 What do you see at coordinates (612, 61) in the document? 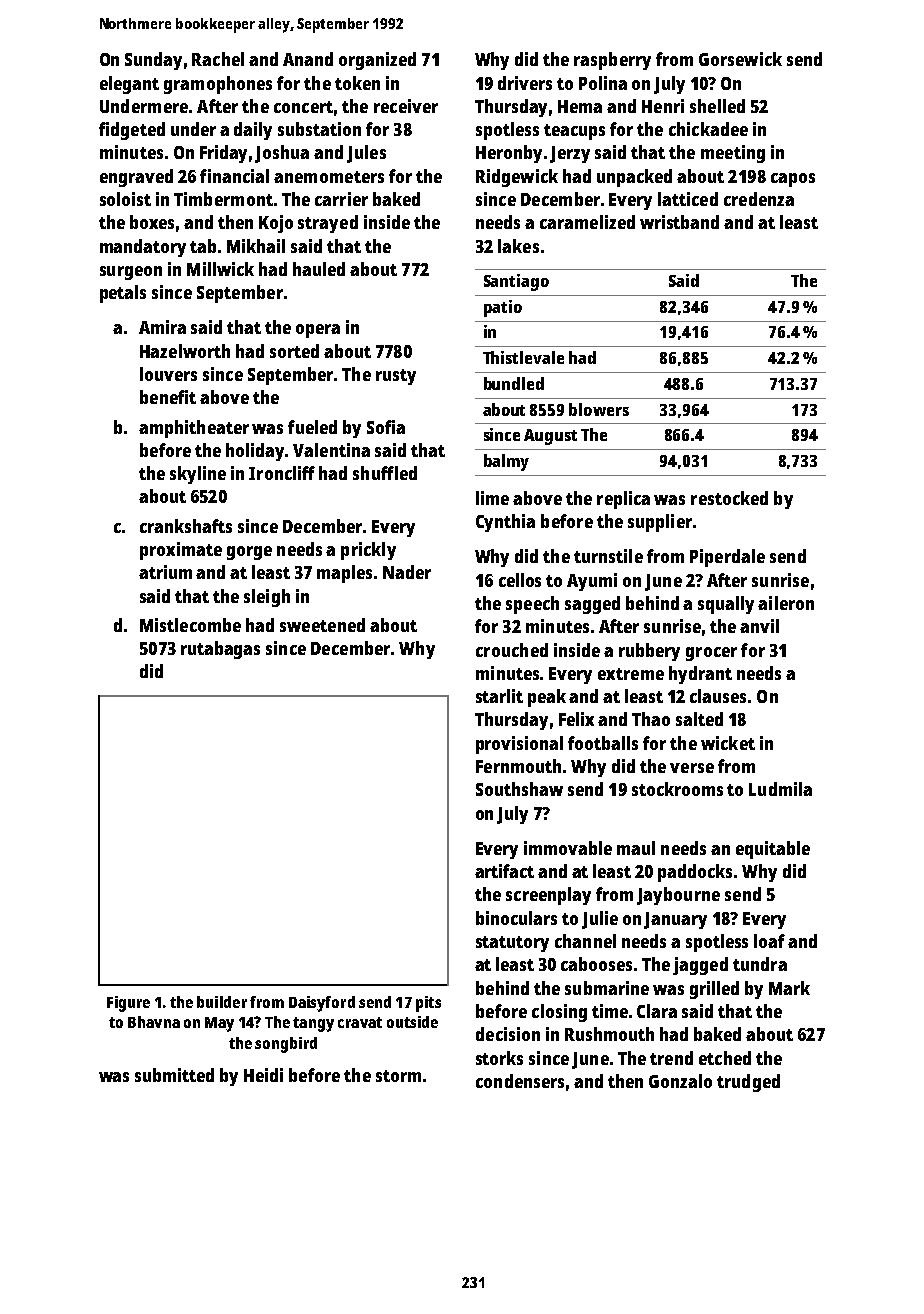
I see `raspberry` at bounding box center [612, 61].
